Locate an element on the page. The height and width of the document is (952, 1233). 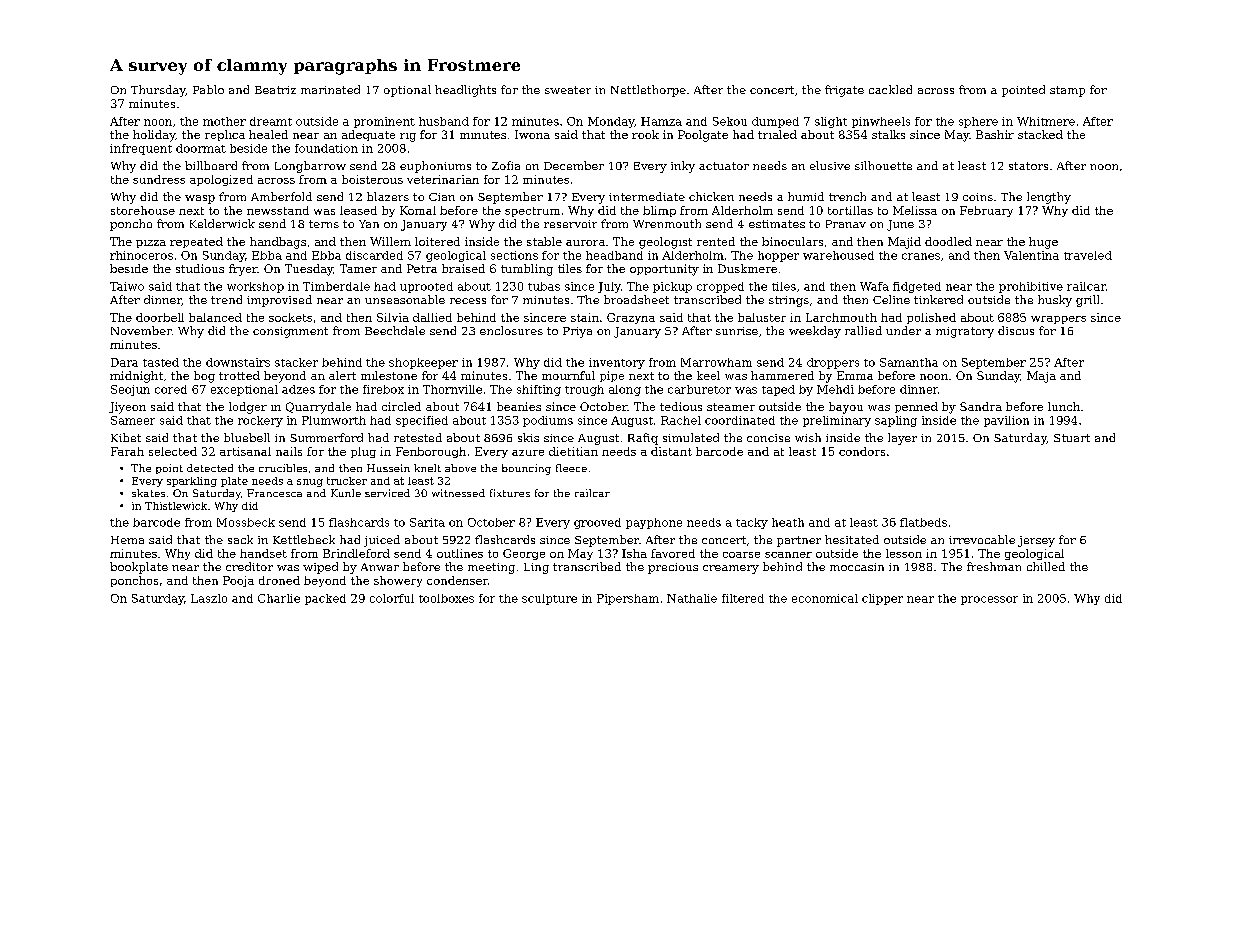
dallied is located at coordinates (432, 317).
